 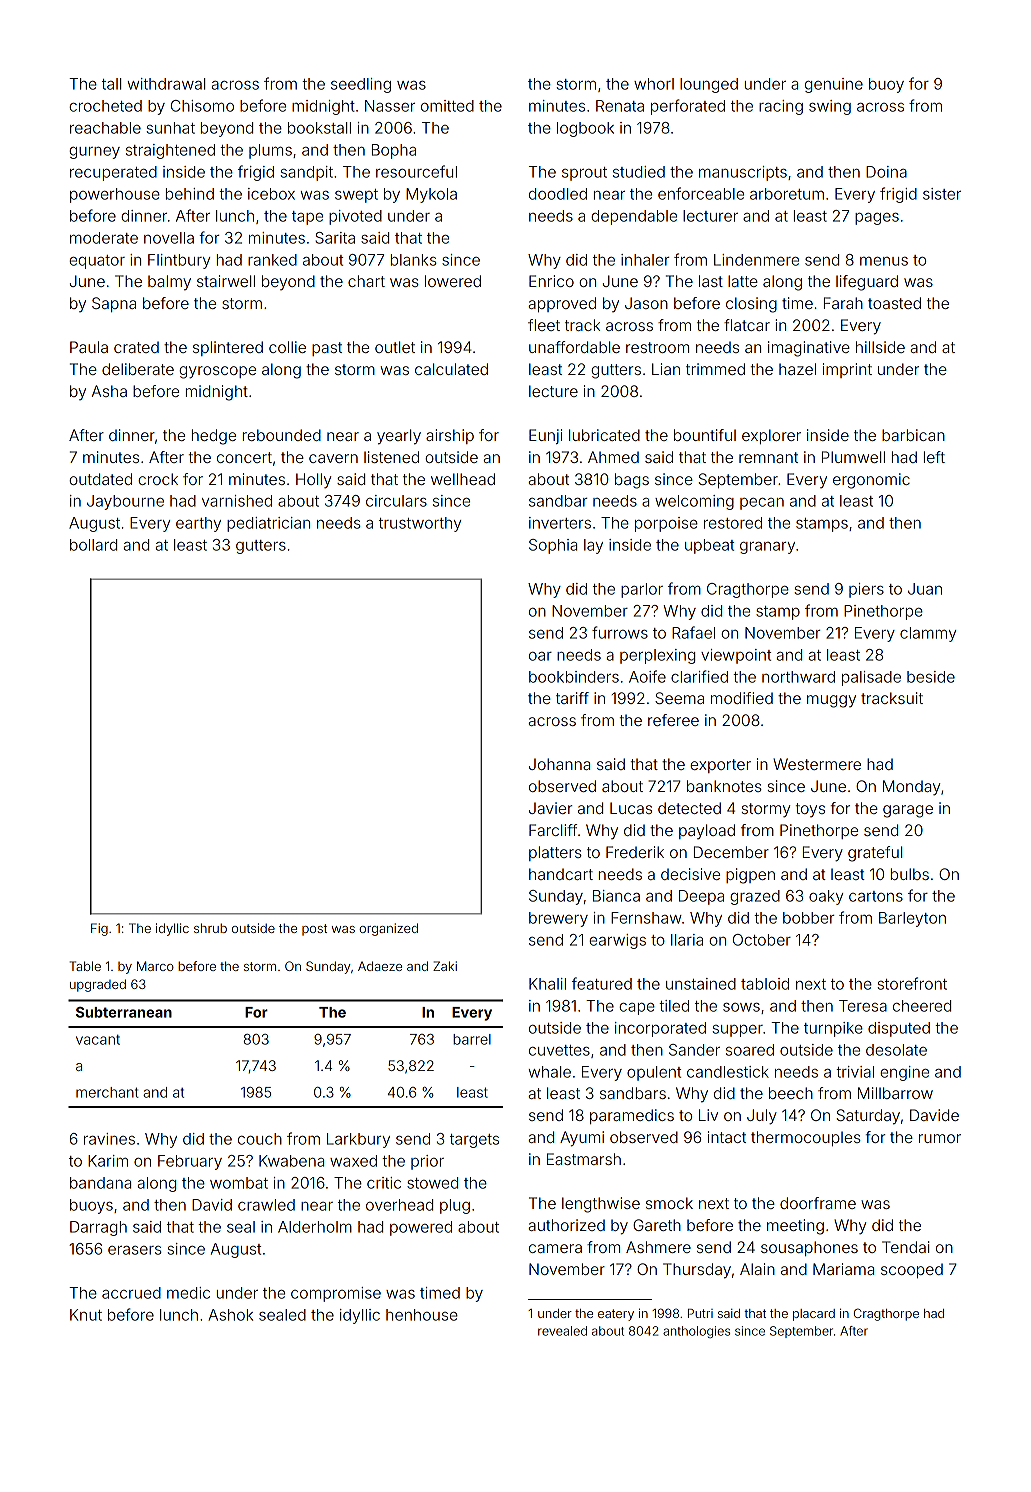 What do you see at coordinates (817, 764) in the document?
I see `Westermere` at bounding box center [817, 764].
